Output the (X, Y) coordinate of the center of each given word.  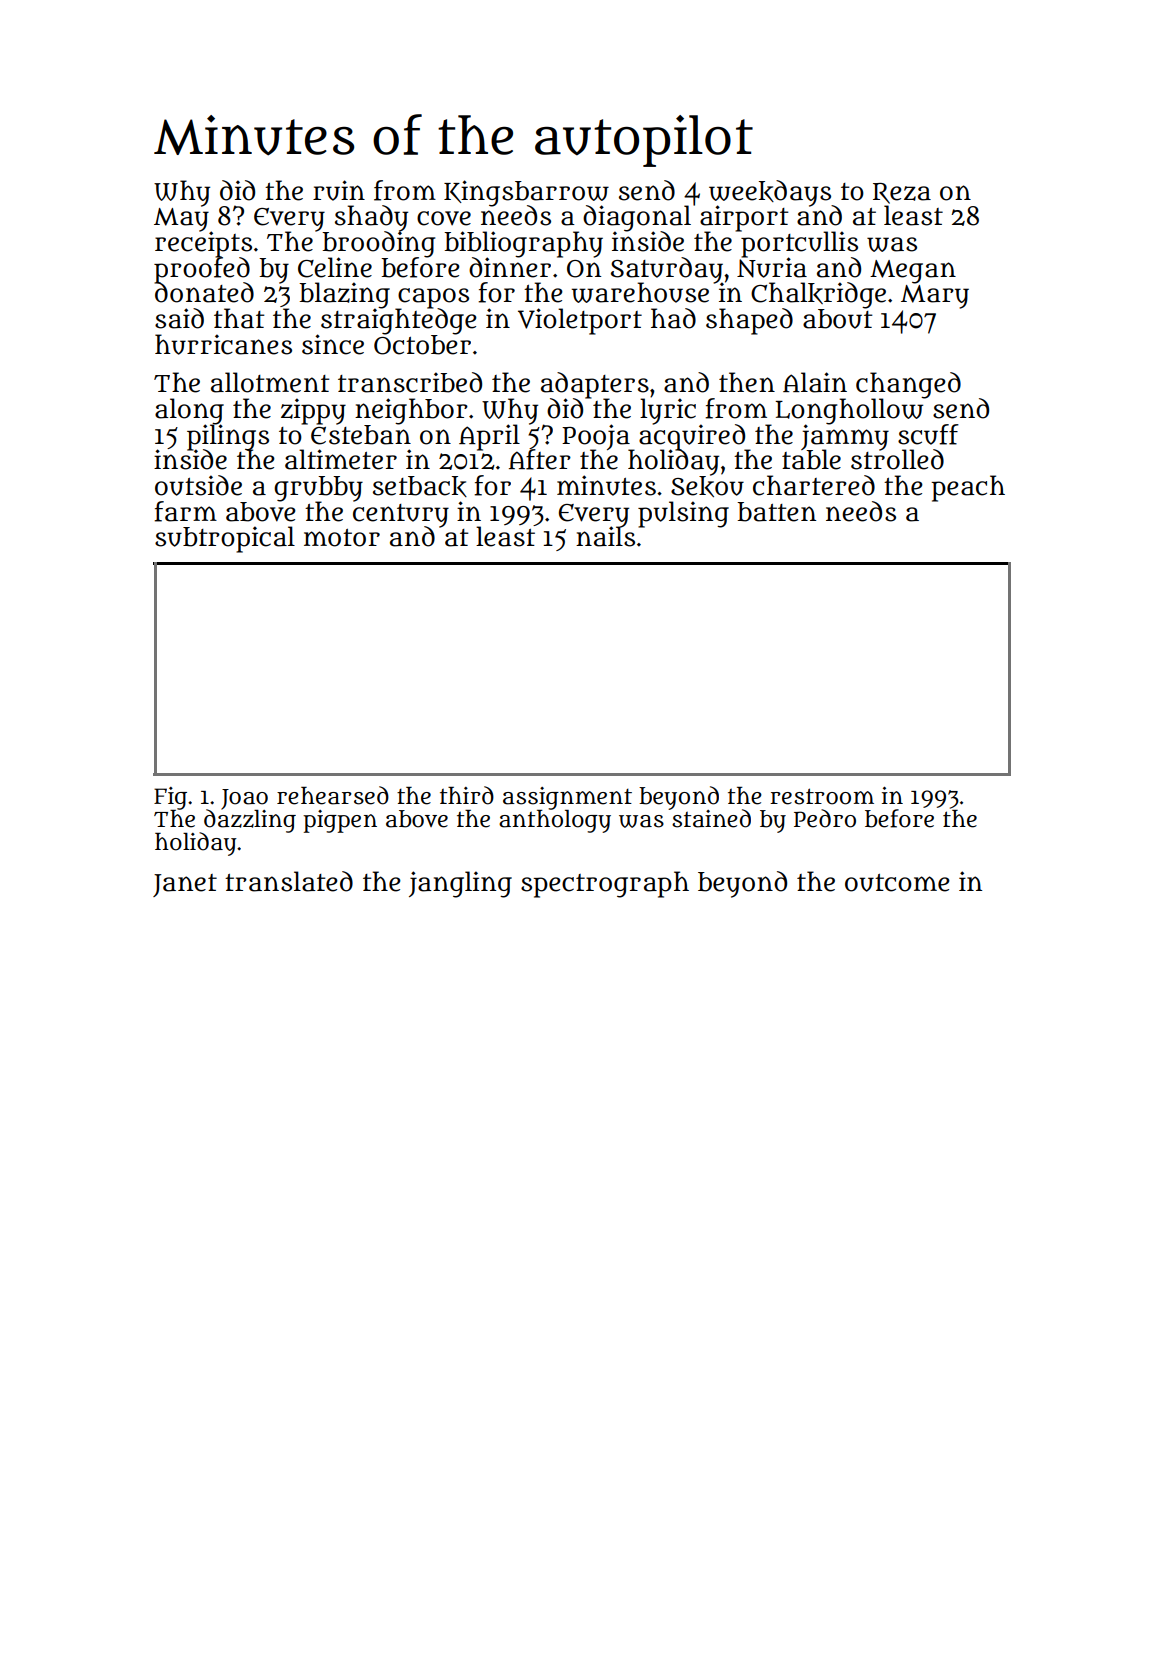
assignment (567, 798)
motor (342, 538)
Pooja (597, 437)
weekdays (771, 193)
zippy (313, 411)
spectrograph (605, 884)
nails (605, 537)
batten (776, 512)
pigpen (340, 821)
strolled (897, 460)
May (181, 220)
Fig (170, 798)
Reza (902, 193)
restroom (822, 796)
